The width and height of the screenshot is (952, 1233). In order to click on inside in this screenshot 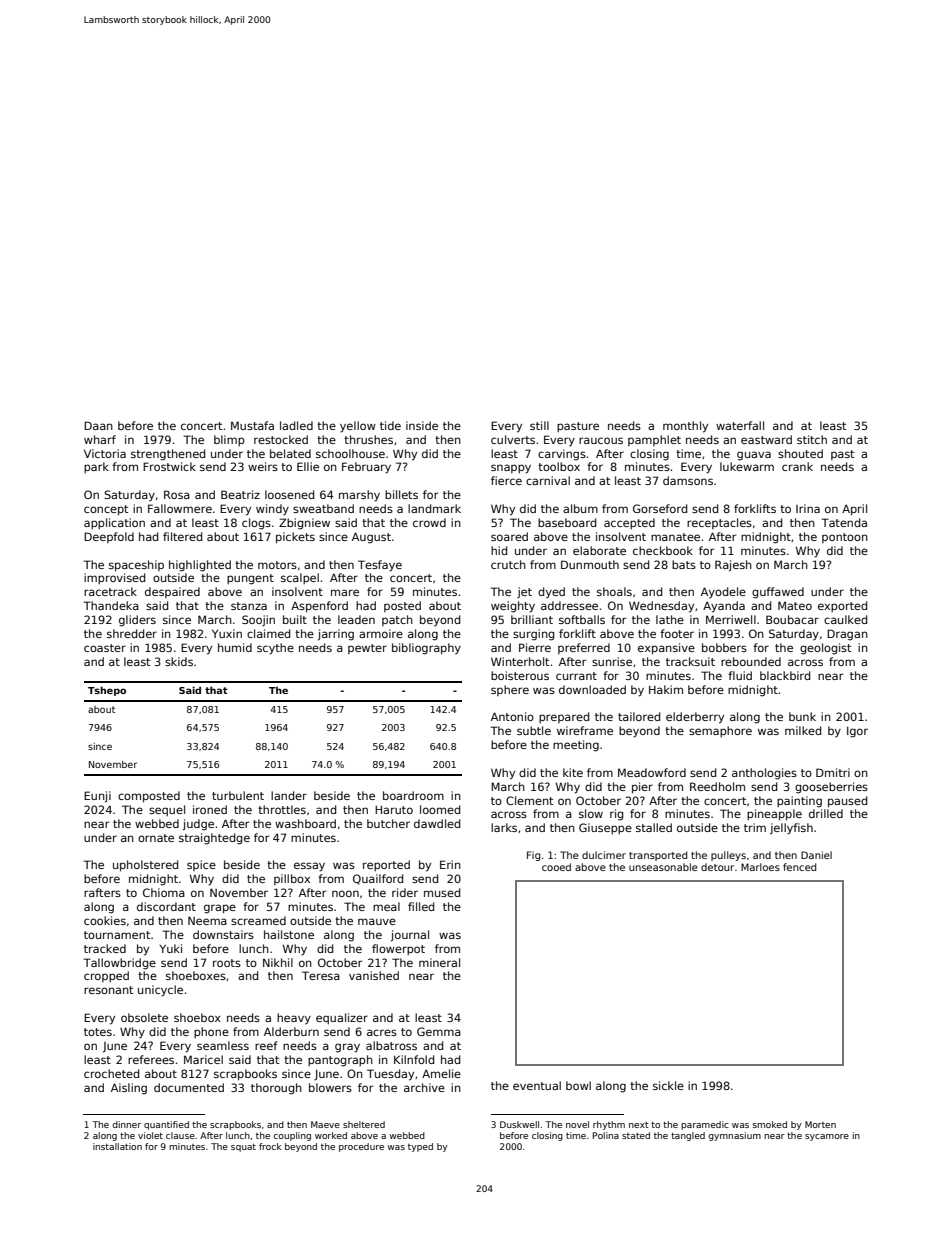, I will do `click(422, 425)`.
